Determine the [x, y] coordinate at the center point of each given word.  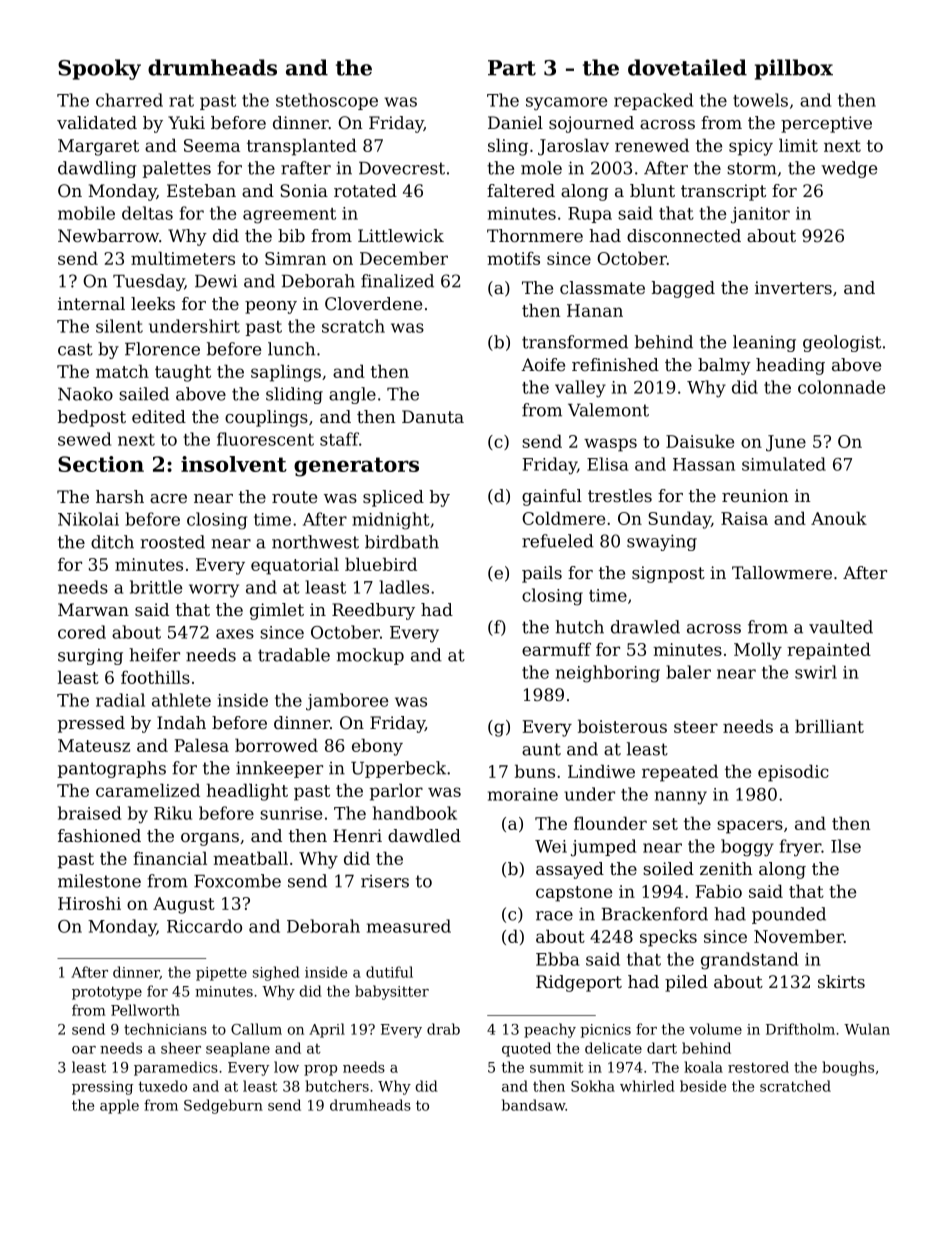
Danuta [433, 416]
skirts [841, 981]
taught [183, 373]
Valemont [608, 410]
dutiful [389, 972]
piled [686, 983]
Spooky [99, 69]
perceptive [826, 124]
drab [443, 1029]
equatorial [295, 566]
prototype [107, 993]
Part [512, 68]
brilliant [829, 726]
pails [542, 574]
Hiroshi [89, 903]
